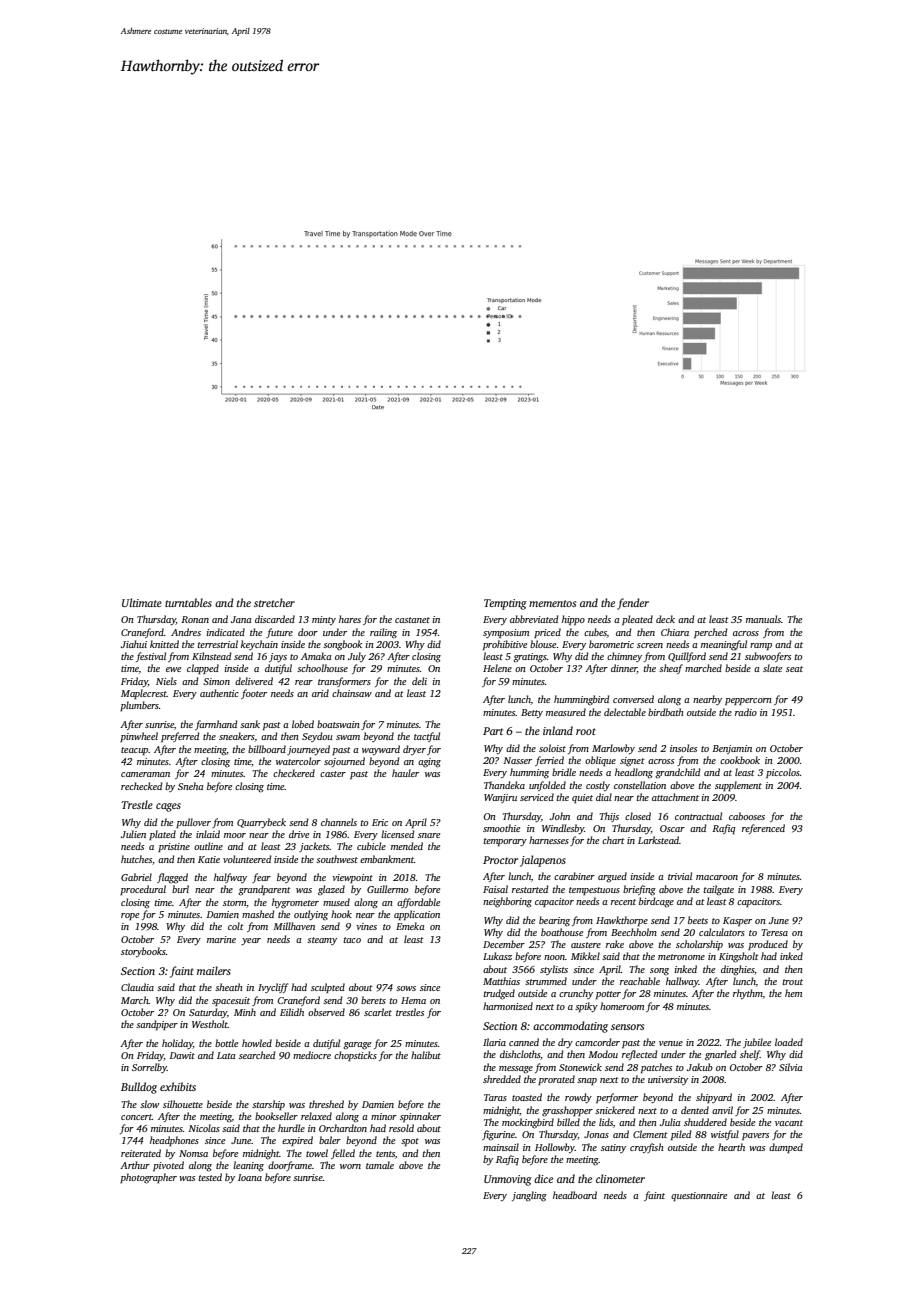  What do you see at coordinates (615, 1110) in the document?
I see `snickered` at bounding box center [615, 1110].
